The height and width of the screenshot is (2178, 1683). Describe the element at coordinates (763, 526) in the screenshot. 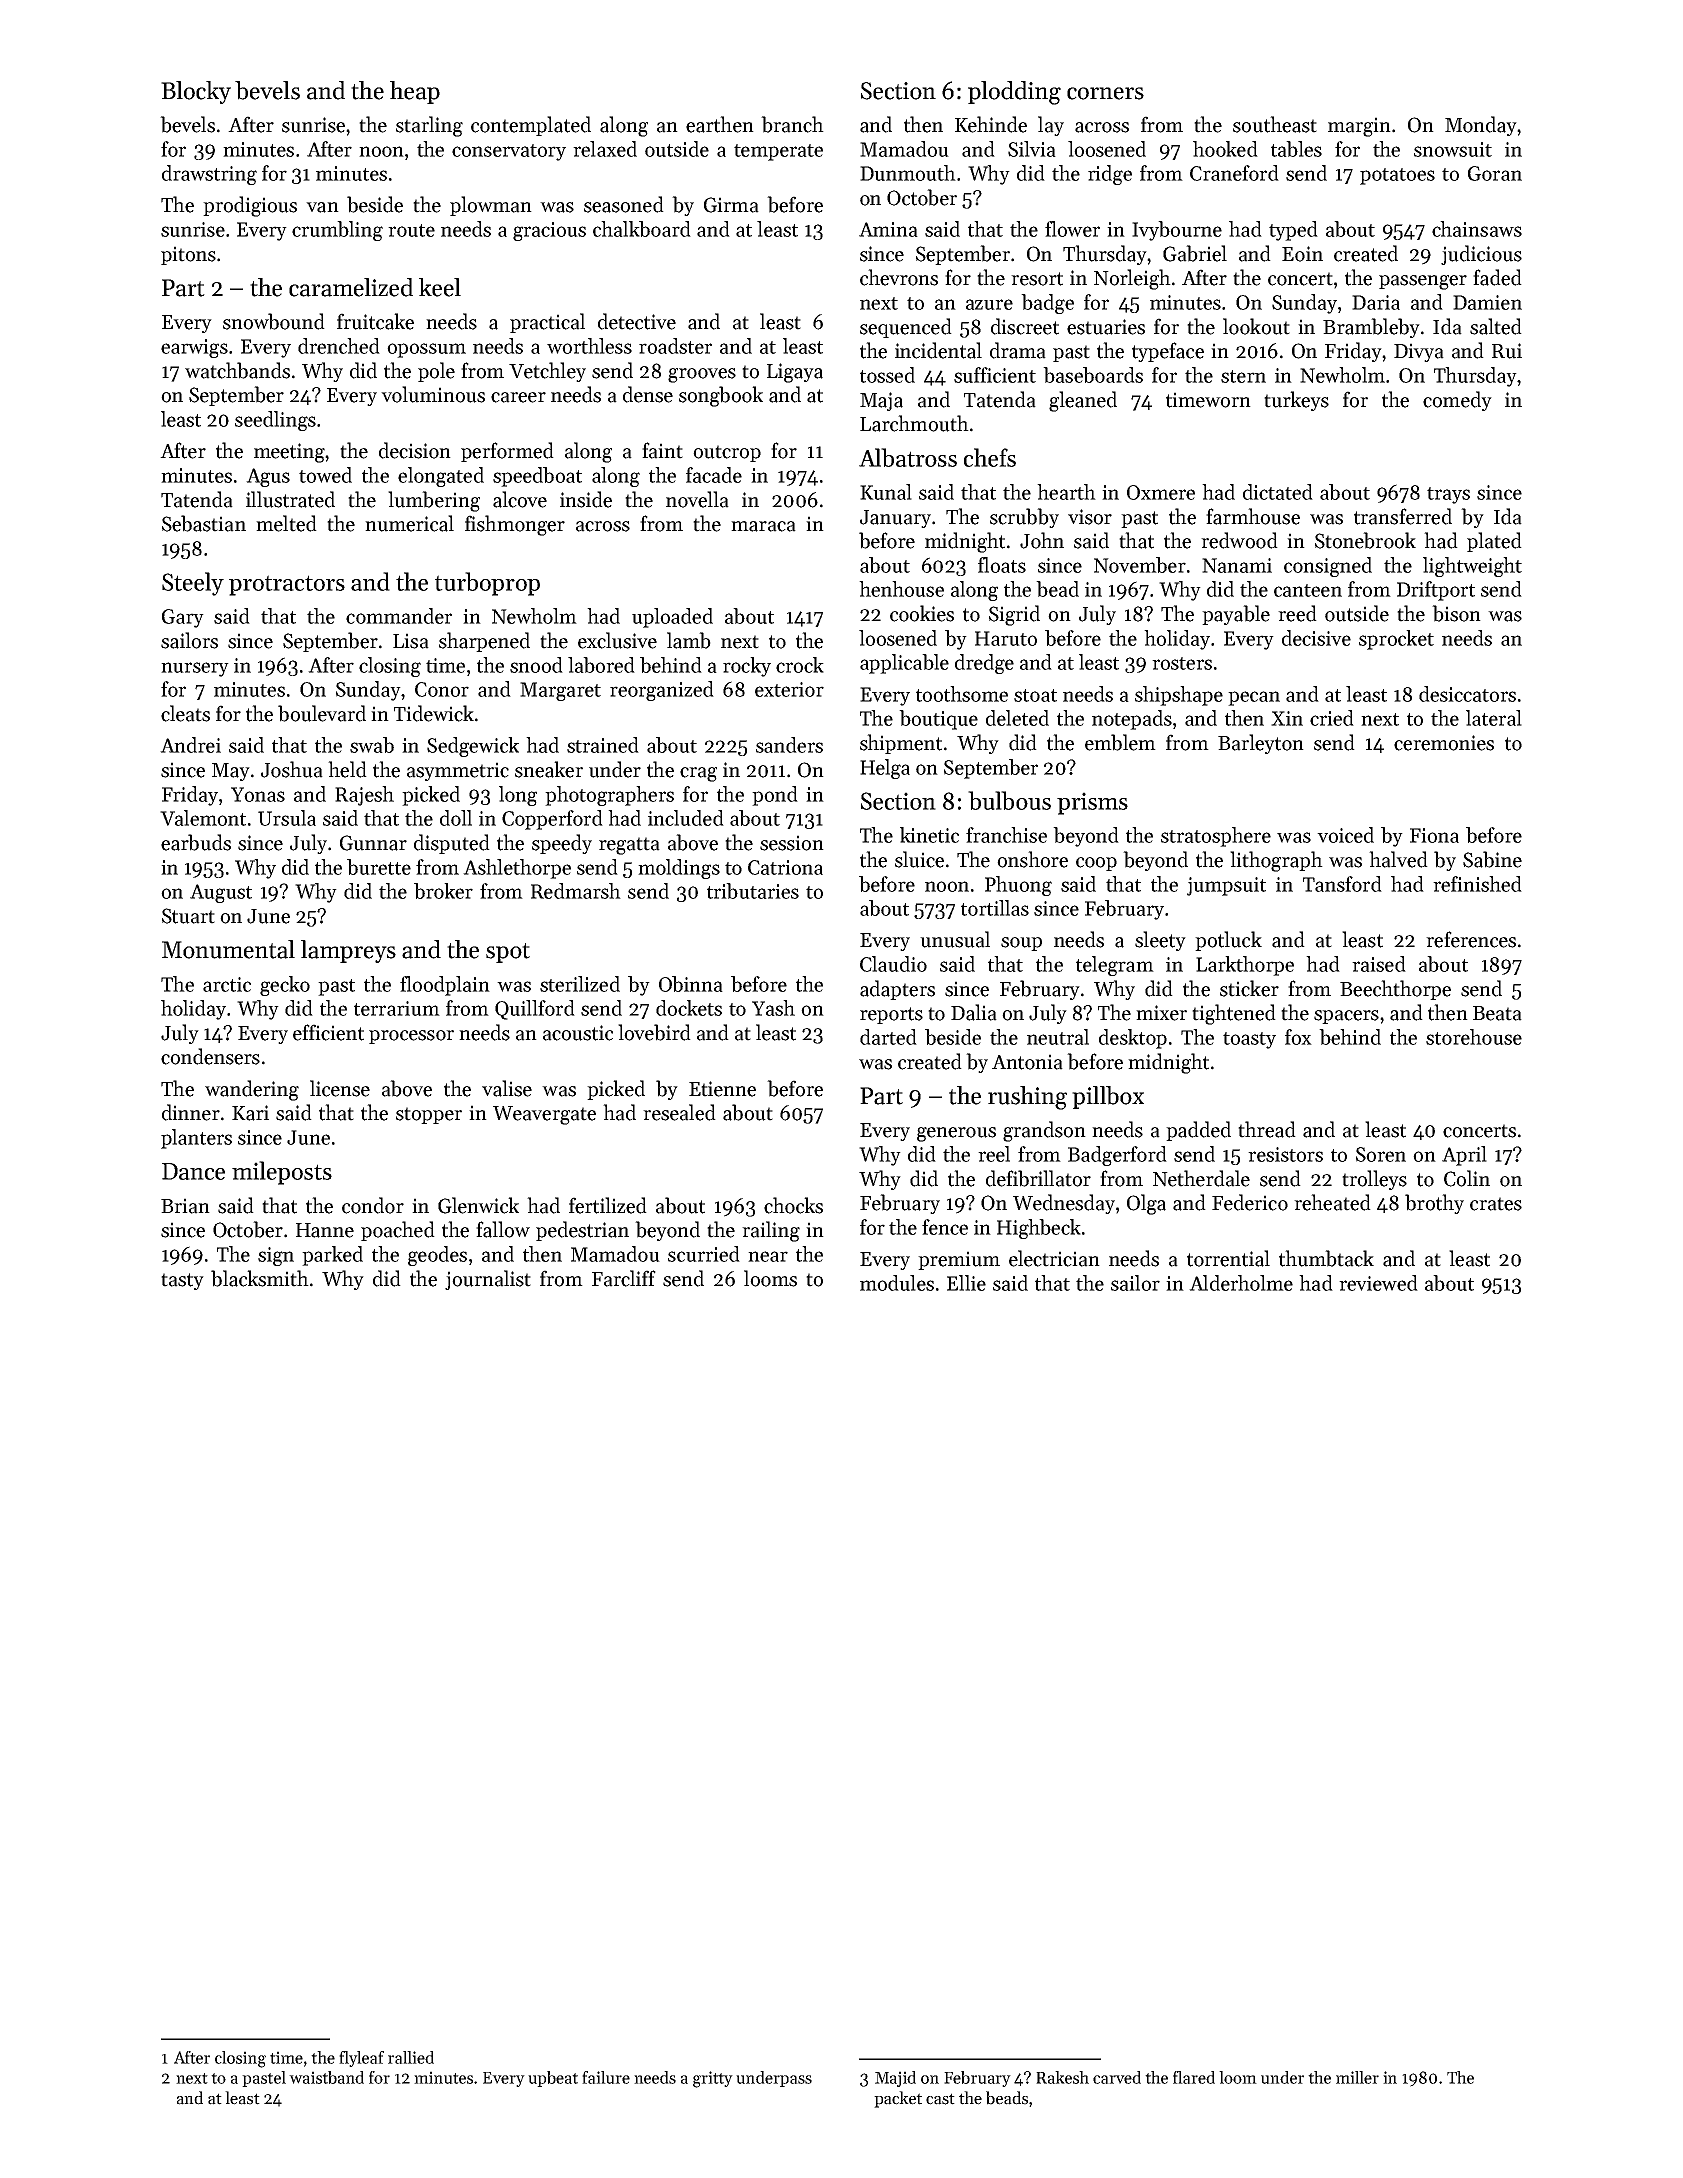

I see `maraca` at that location.
